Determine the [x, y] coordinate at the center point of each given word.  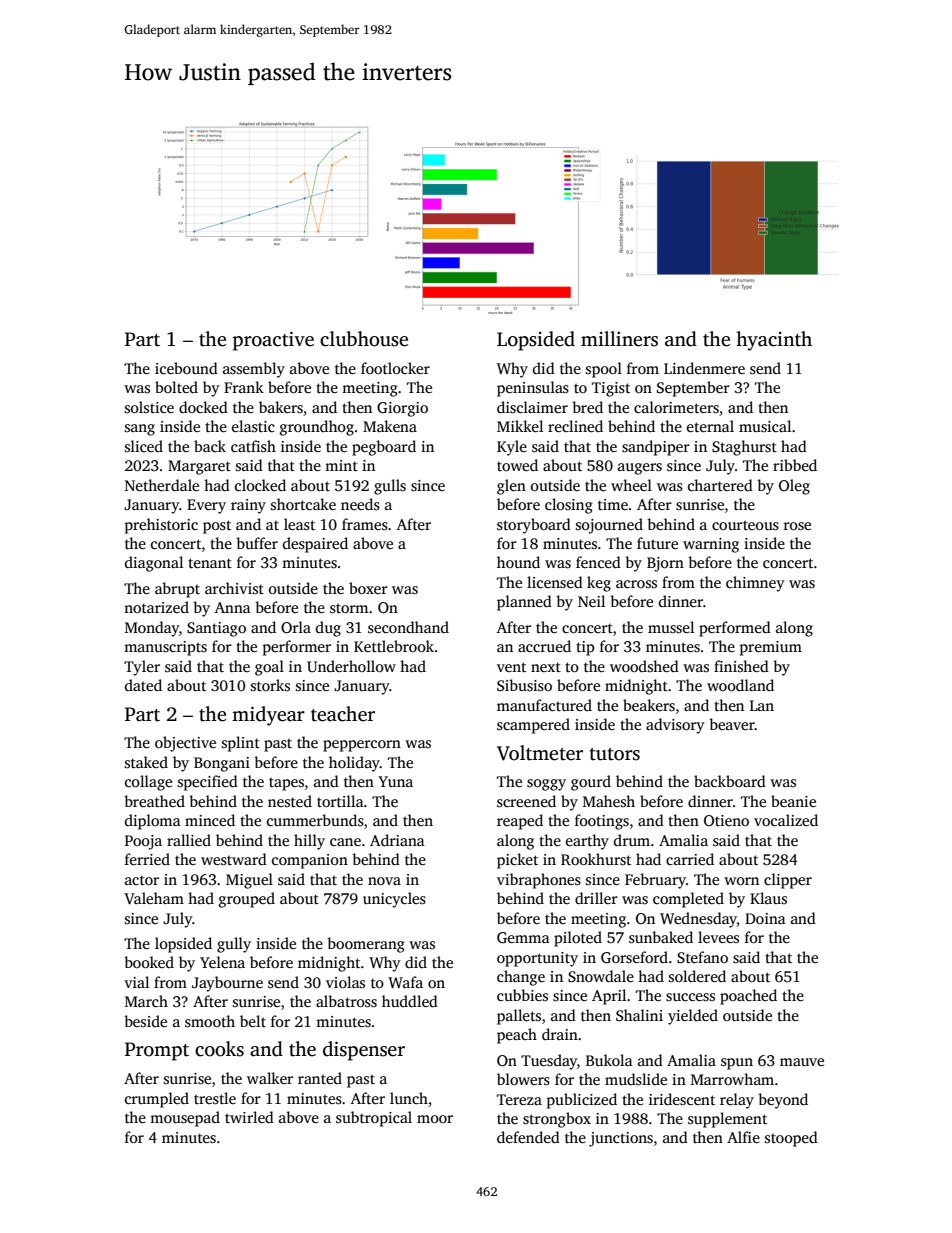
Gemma [523, 937]
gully [234, 945]
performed [735, 629]
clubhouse [364, 339]
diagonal [154, 564]
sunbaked [661, 937]
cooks [219, 1049]
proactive [273, 341]
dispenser [364, 1051]
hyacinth [774, 341]
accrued [544, 646]
